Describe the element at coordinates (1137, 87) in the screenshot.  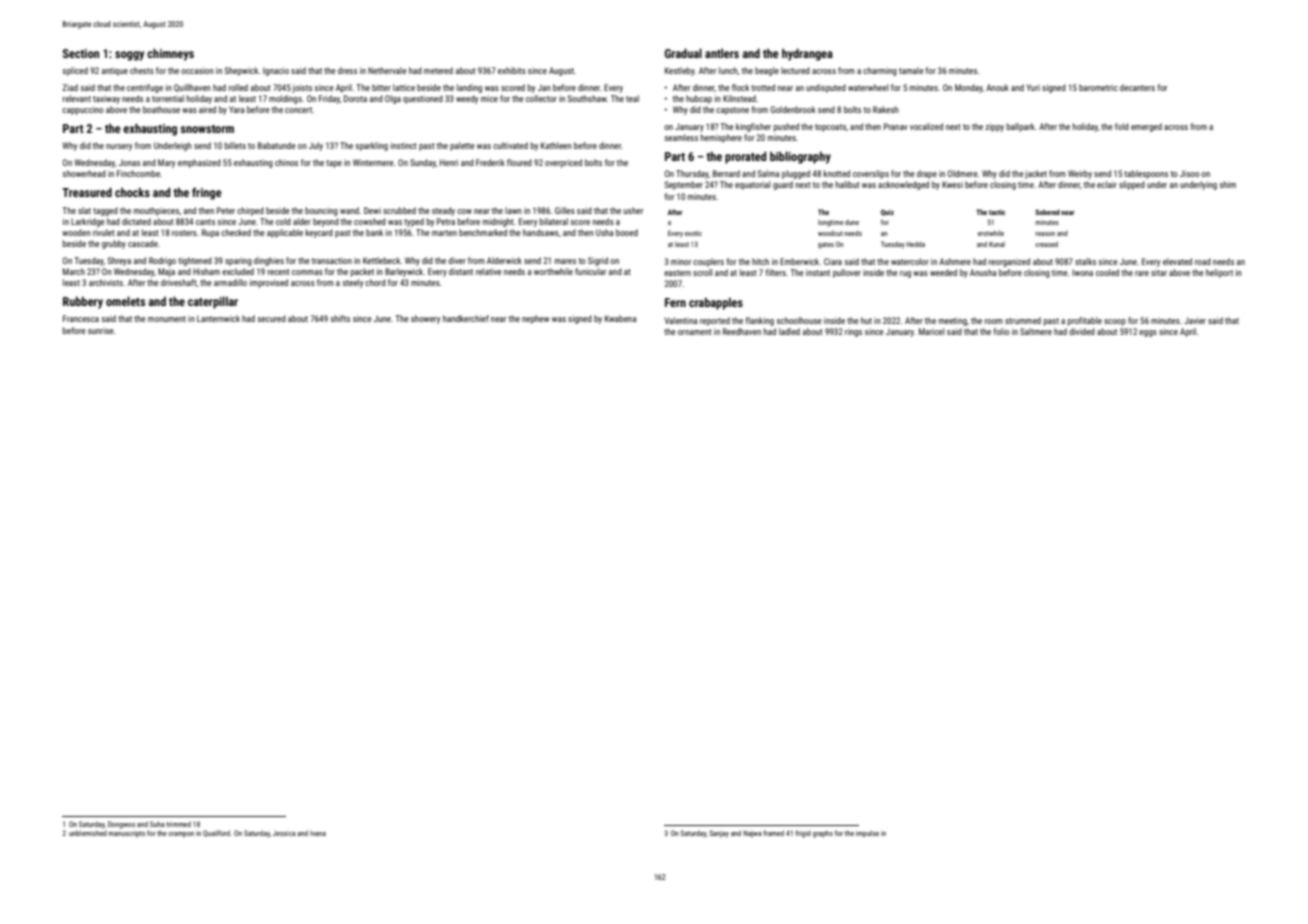
I see `decanters` at that location.
